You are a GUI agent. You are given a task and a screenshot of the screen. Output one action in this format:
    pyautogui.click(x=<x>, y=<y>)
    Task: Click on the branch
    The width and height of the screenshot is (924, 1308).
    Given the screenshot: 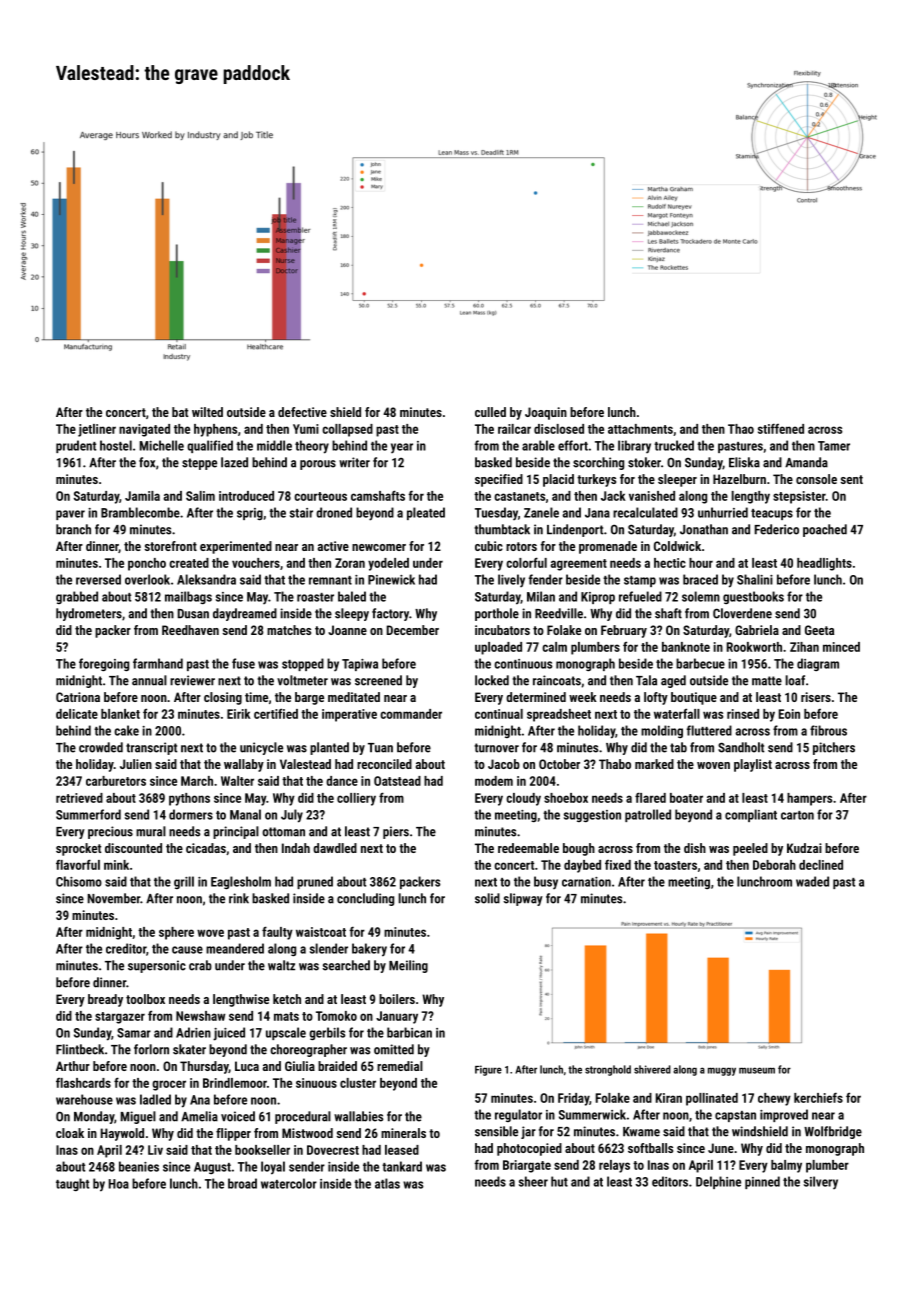 What is the action you would take?
    pyautogui.click(x=73, y=529)
